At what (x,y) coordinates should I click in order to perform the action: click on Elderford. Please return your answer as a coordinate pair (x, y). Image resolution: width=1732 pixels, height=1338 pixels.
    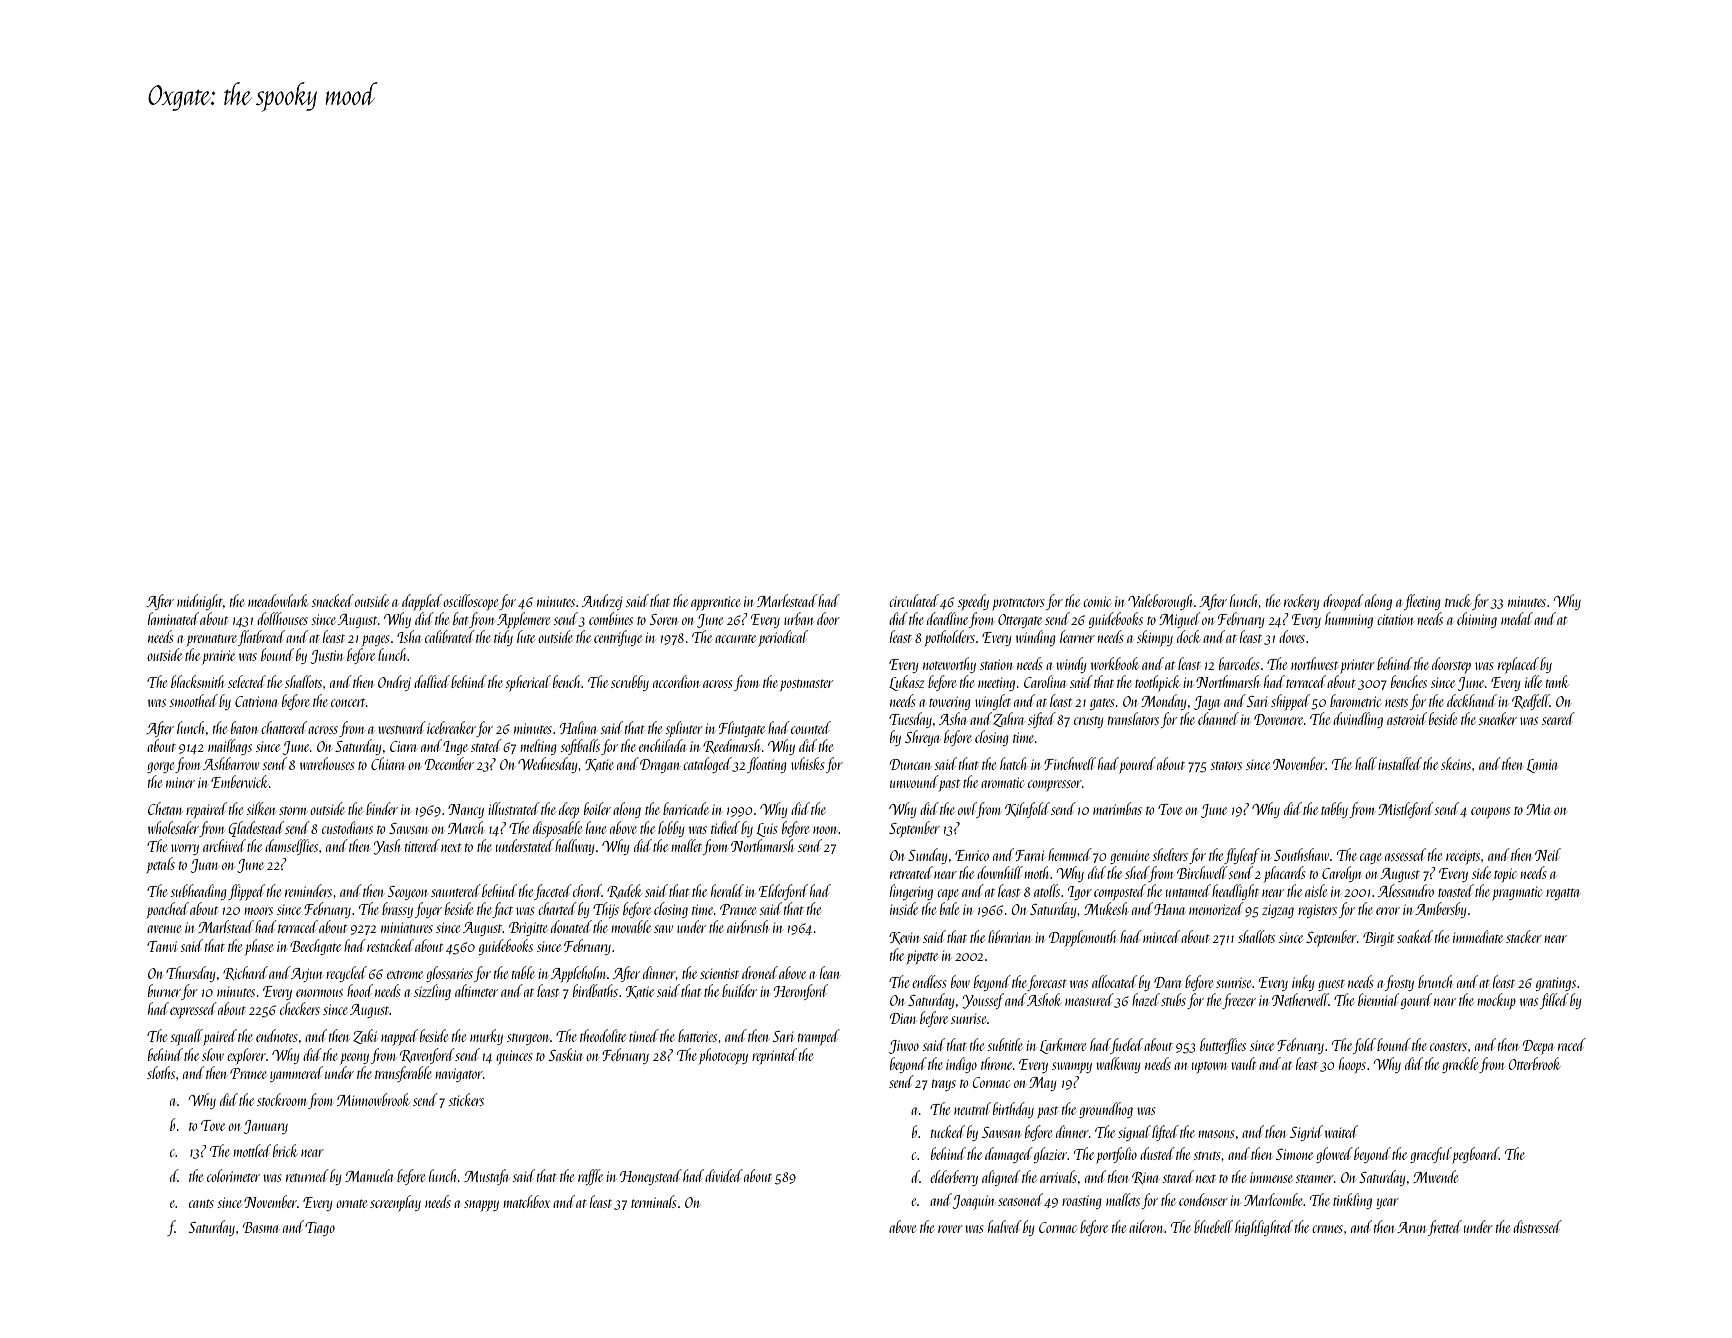
    Looking at the image, I should click on (783, 892).
